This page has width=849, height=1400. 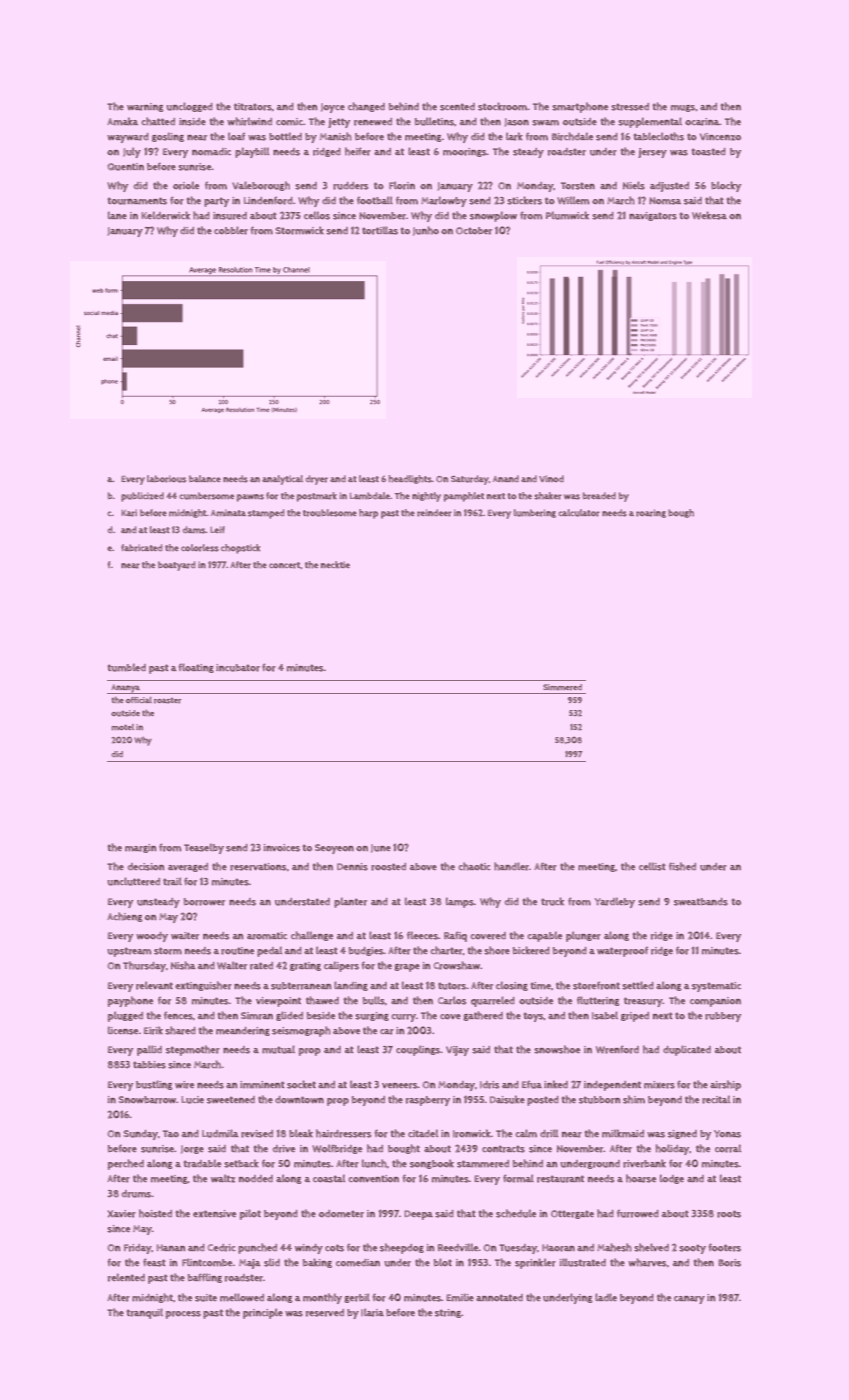 What do you see at coordinates (512, 986) in the page?
I see `closing` at bounding box center [512, 986].
